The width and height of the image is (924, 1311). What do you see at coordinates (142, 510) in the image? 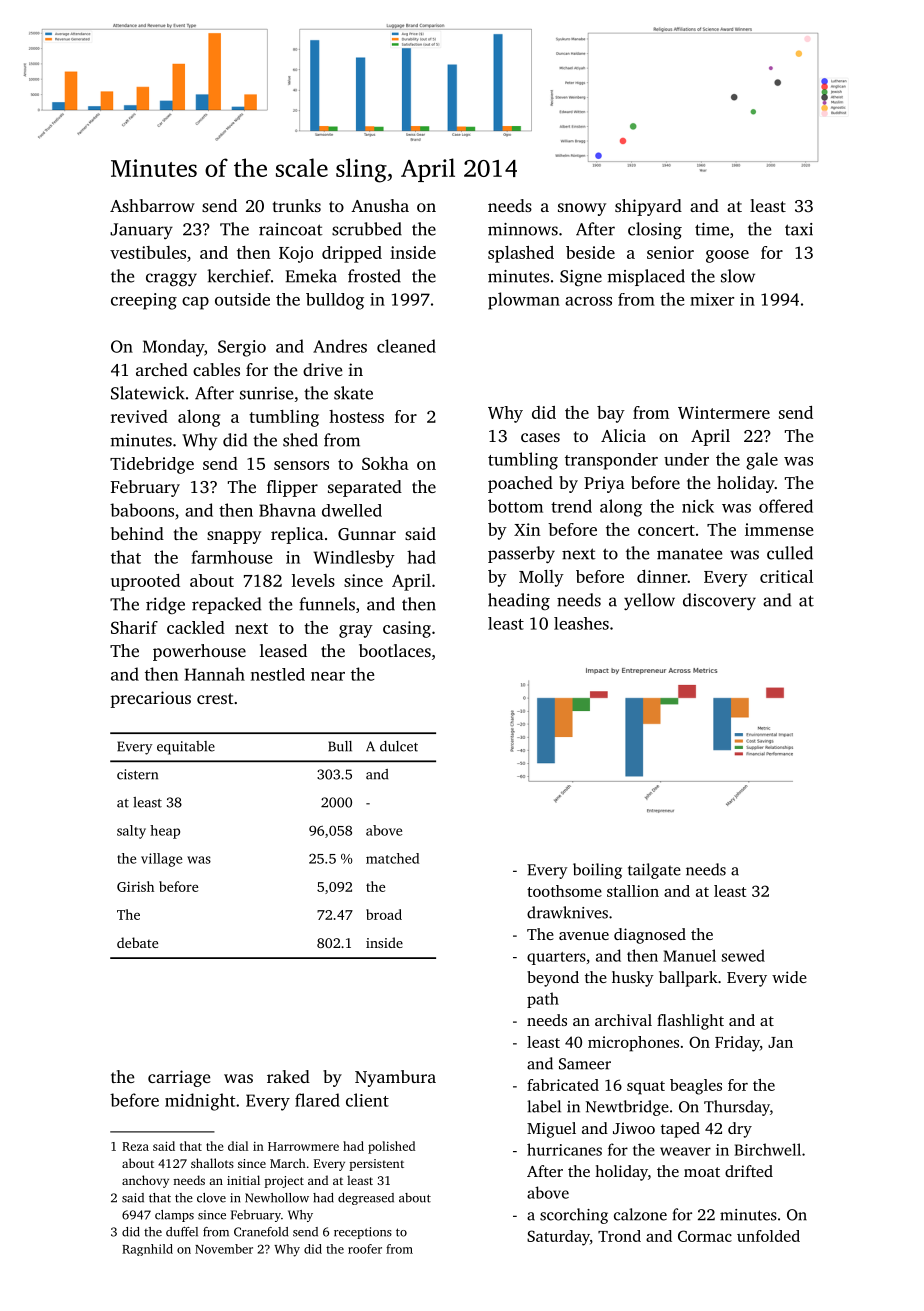
I see `baboons` at bounding box center [142, 510].
